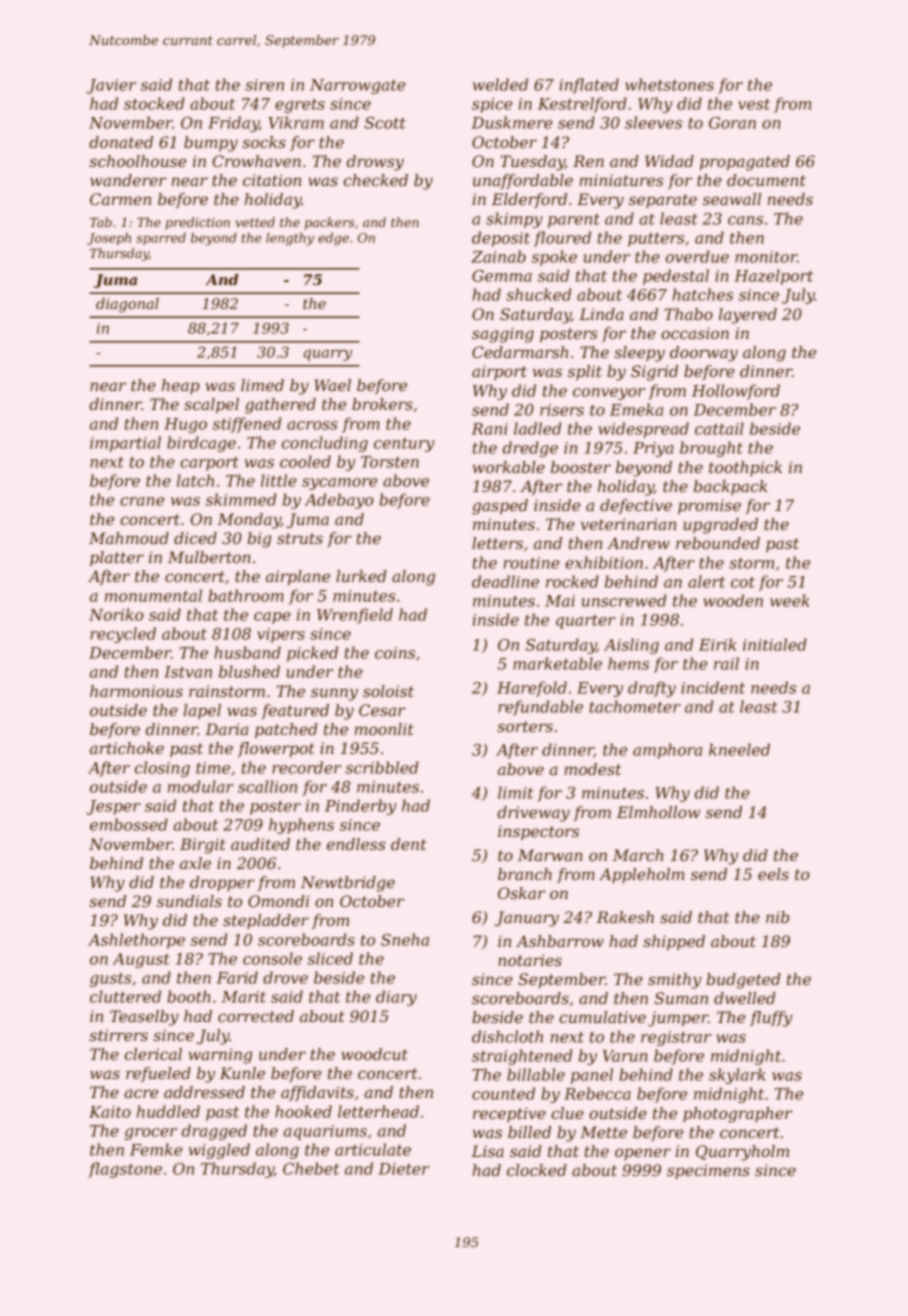  What do you see at coordinates (653, 122) in the screenshot?
I see `sleeves` at bounding box center [653, 122].
